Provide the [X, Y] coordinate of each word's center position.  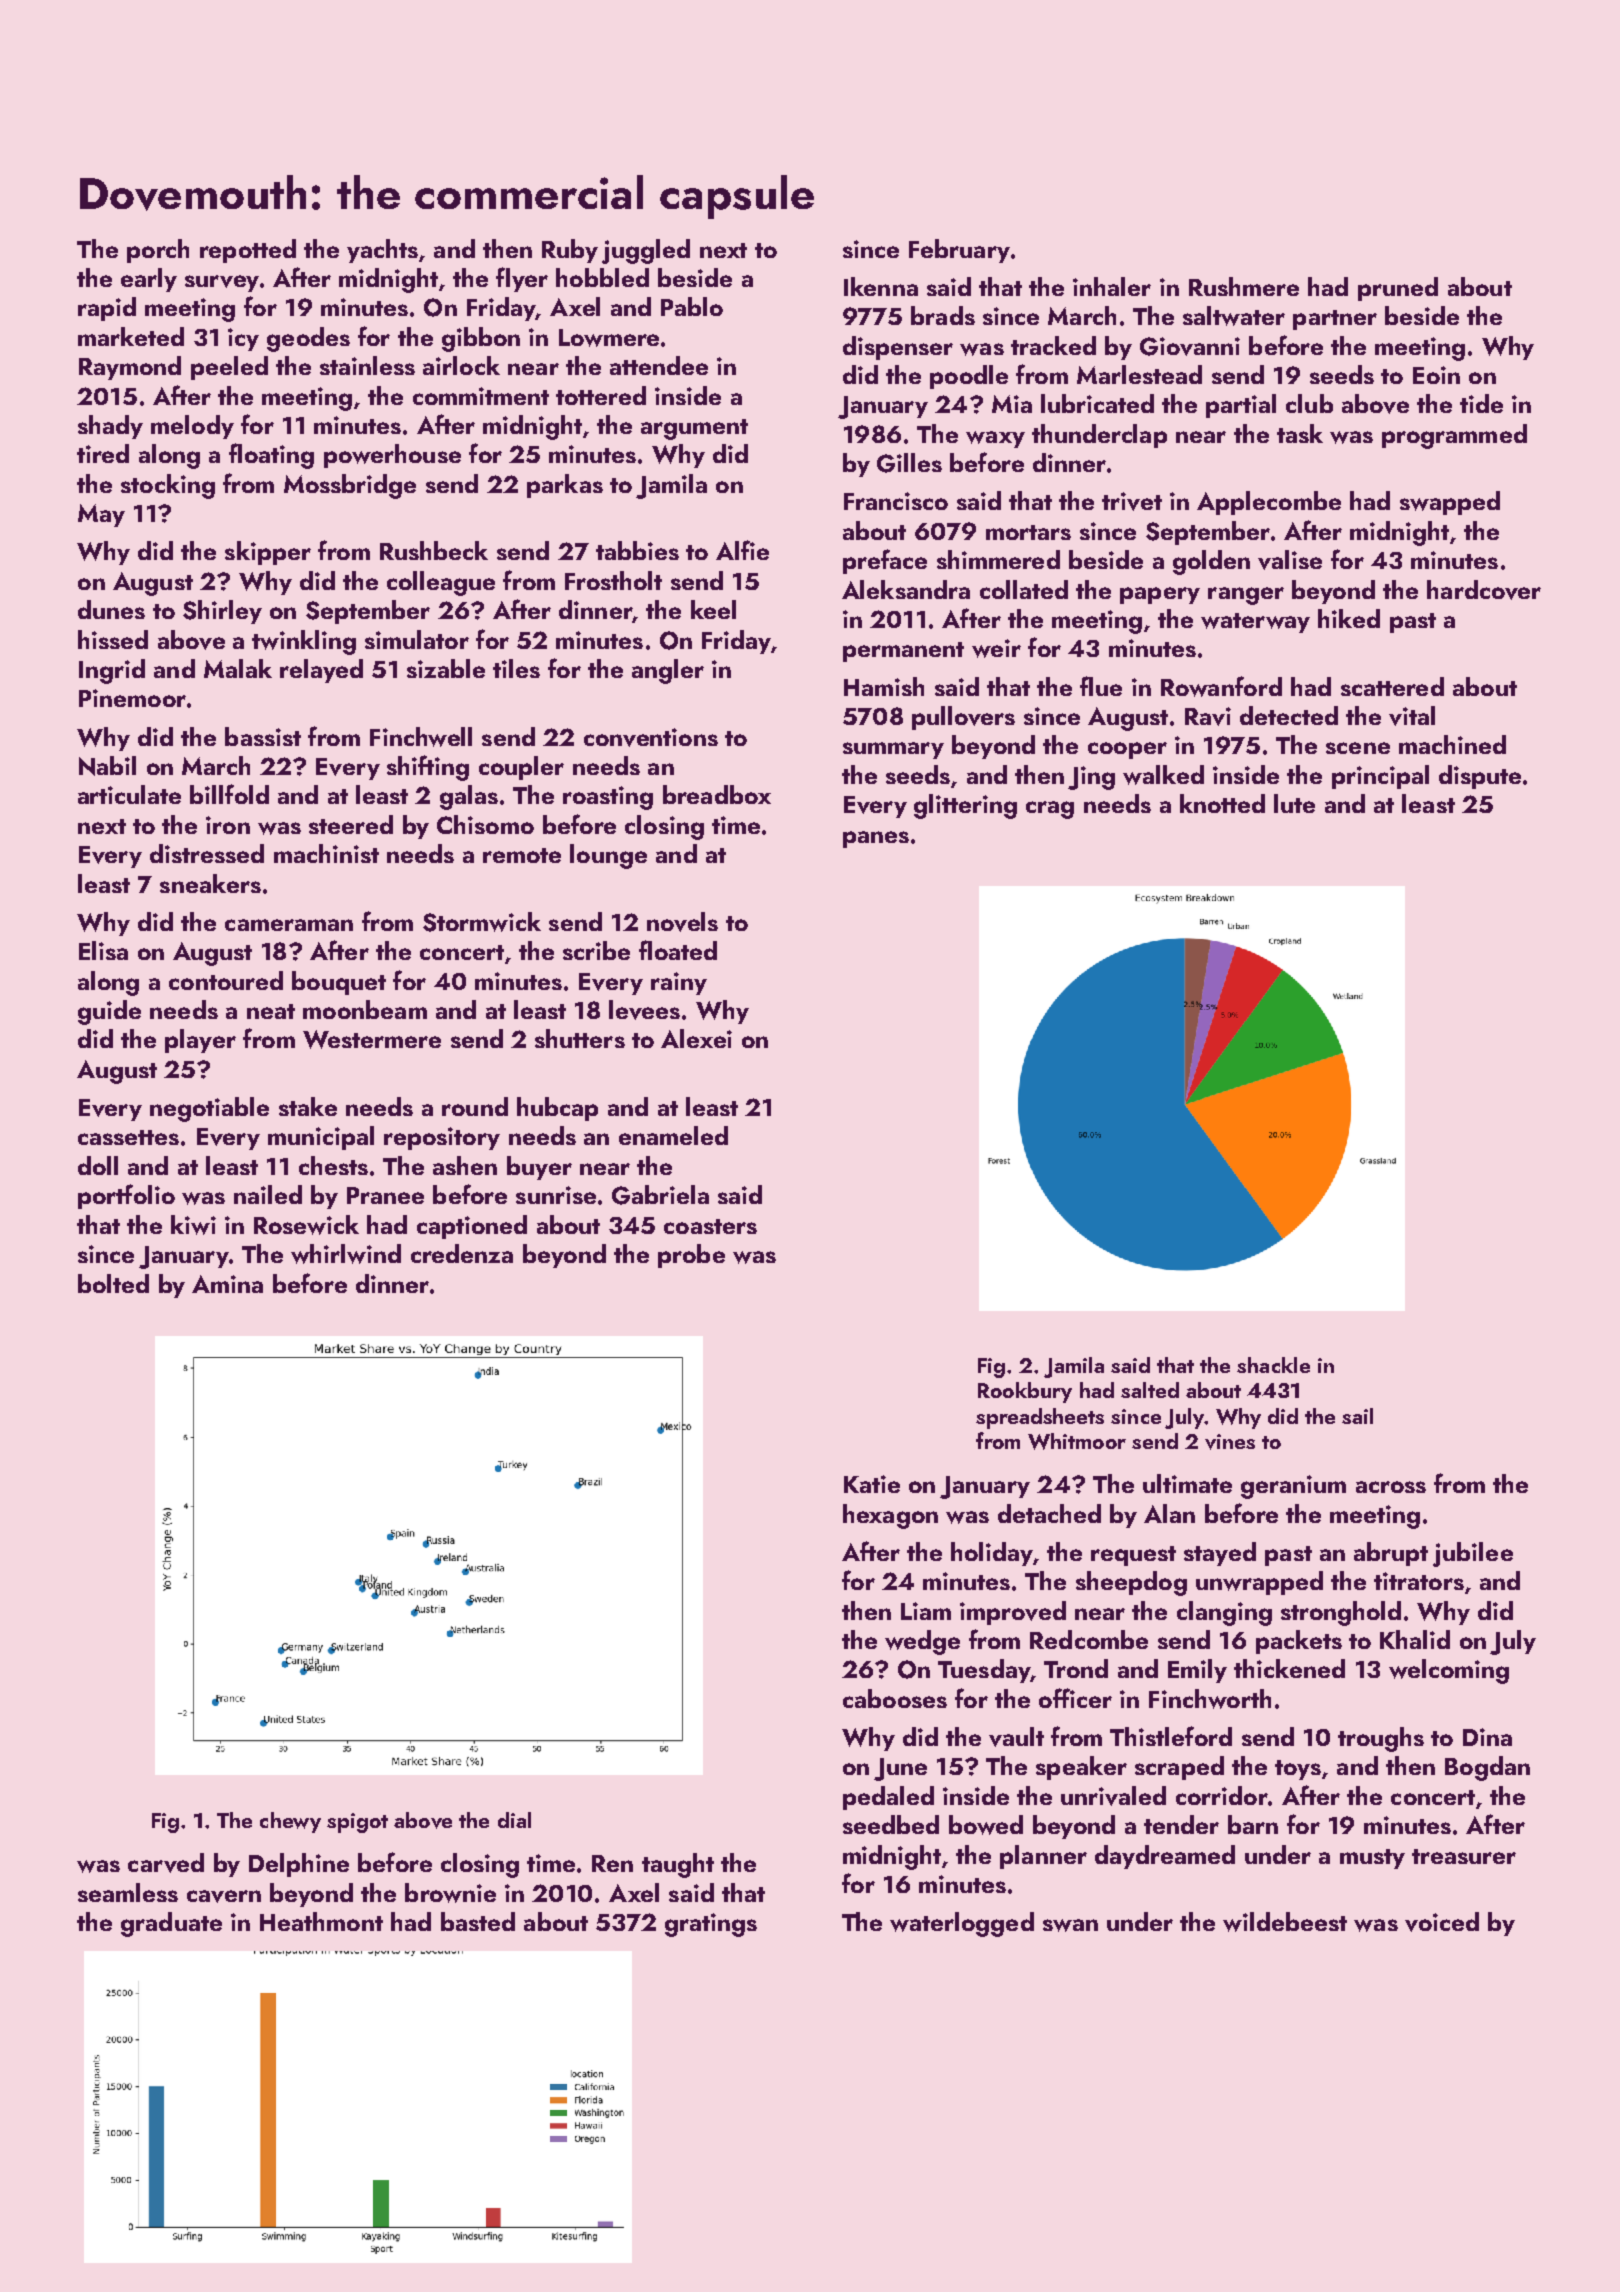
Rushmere [1244, 286]
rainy [679, 983]
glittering [965, 806]
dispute [1480, 777]
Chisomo [485, 824]
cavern [224, 1896]
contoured [226, 980]
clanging [1224, 1613]
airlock [461, 365]
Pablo [692, 306]
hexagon [890, 1516]
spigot [357, 1823]
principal [1380, 777]
